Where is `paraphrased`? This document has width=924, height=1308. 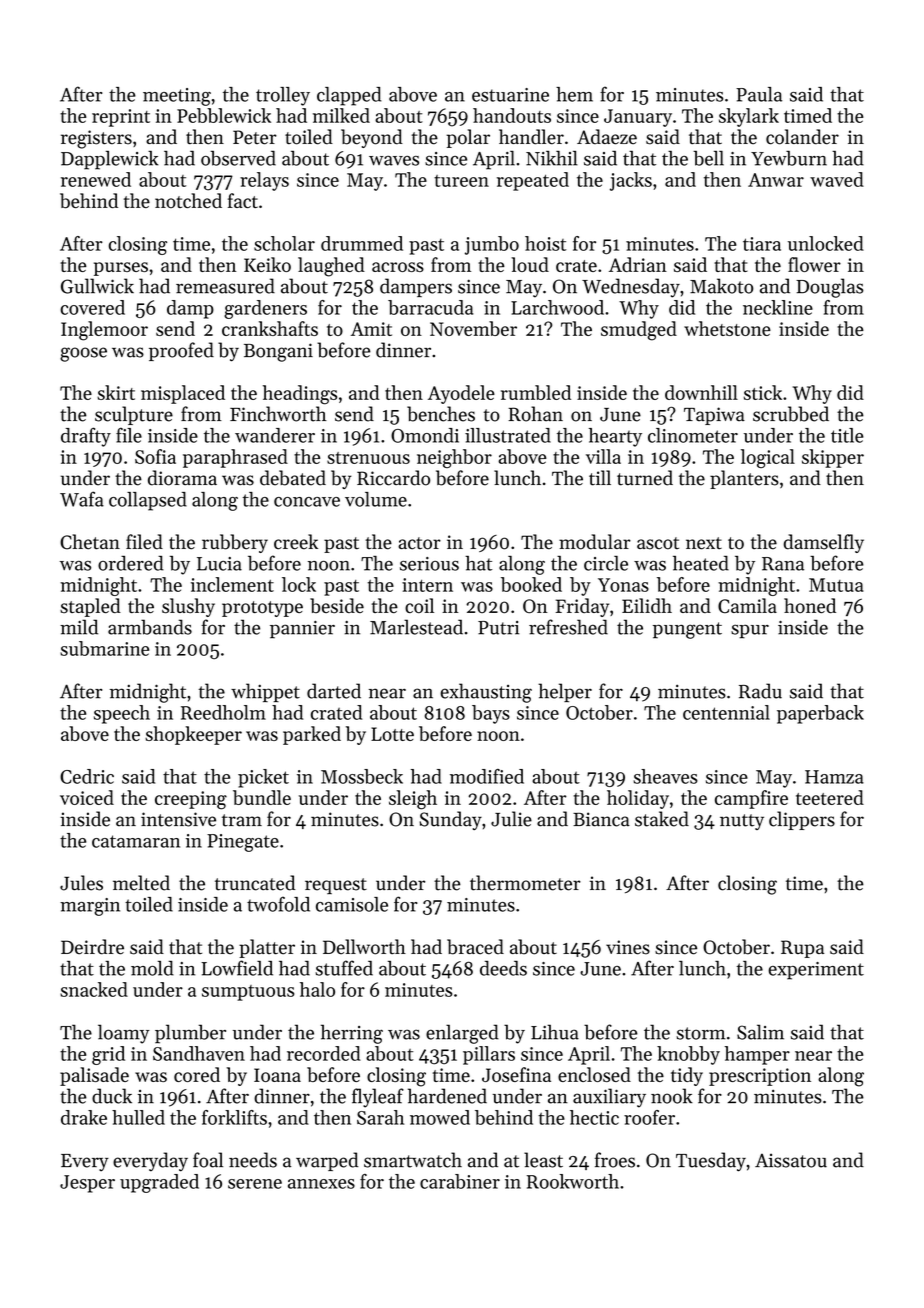 paraphrased is located at coordinates (235, 458).
